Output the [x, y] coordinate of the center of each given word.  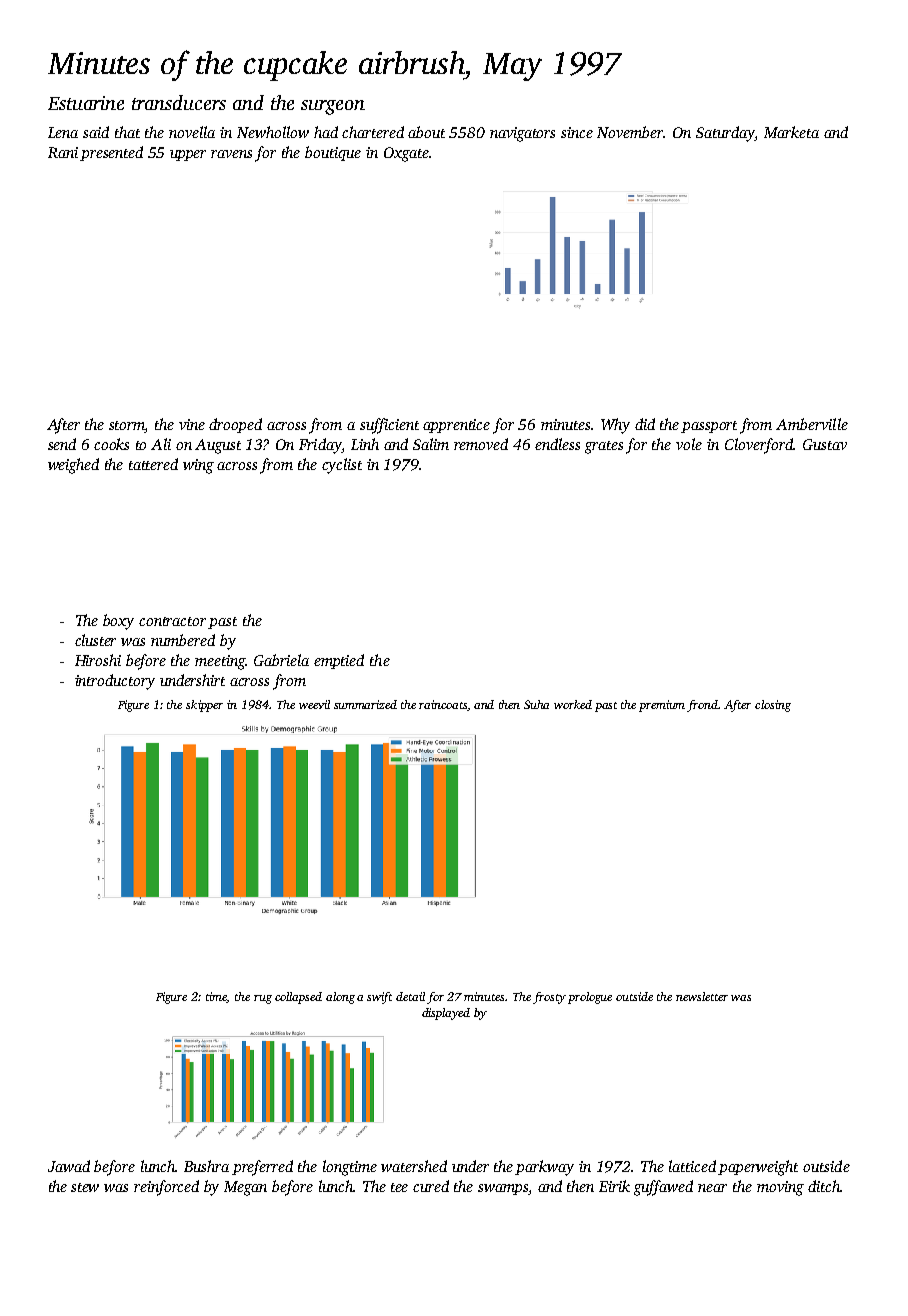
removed [481, 444]
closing [773, 706]
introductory [115, 682]
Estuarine [86, 103]
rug [263, 999]
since [577, 132]
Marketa [791, 132]
